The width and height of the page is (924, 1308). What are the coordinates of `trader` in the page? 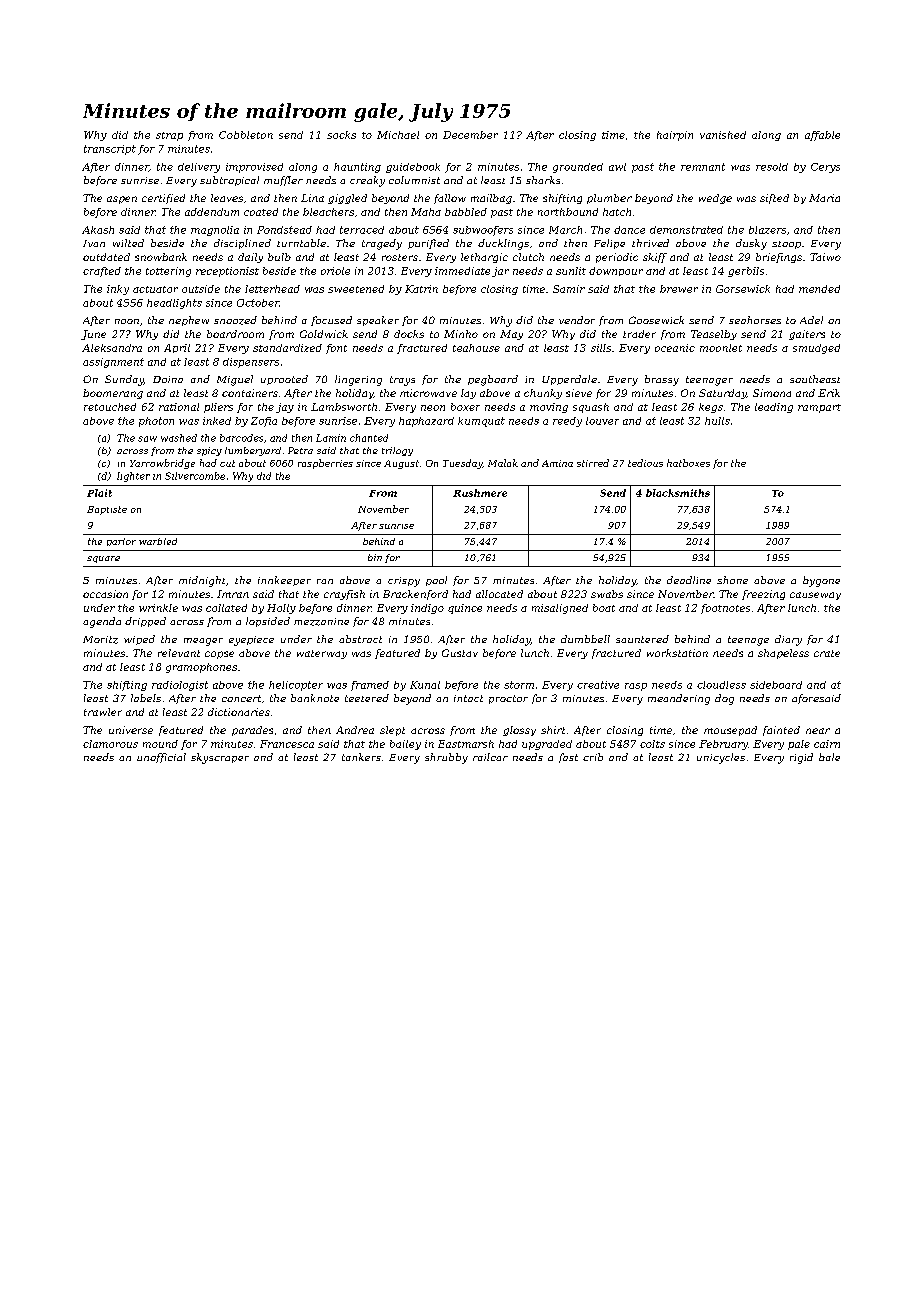 It's located at (639, 334).
